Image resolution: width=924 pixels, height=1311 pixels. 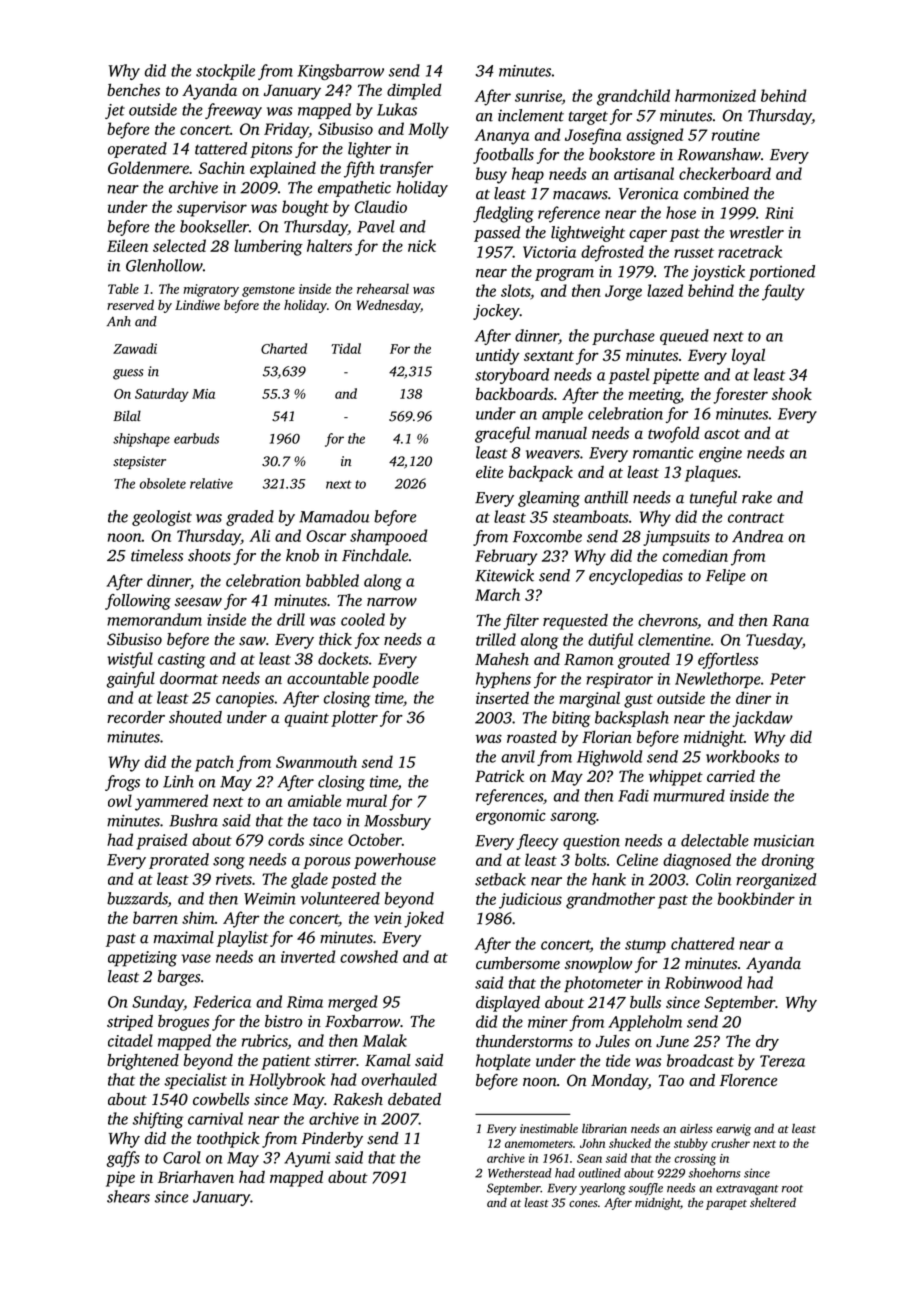 I want to click on drill, so click(x=291, y=619).
